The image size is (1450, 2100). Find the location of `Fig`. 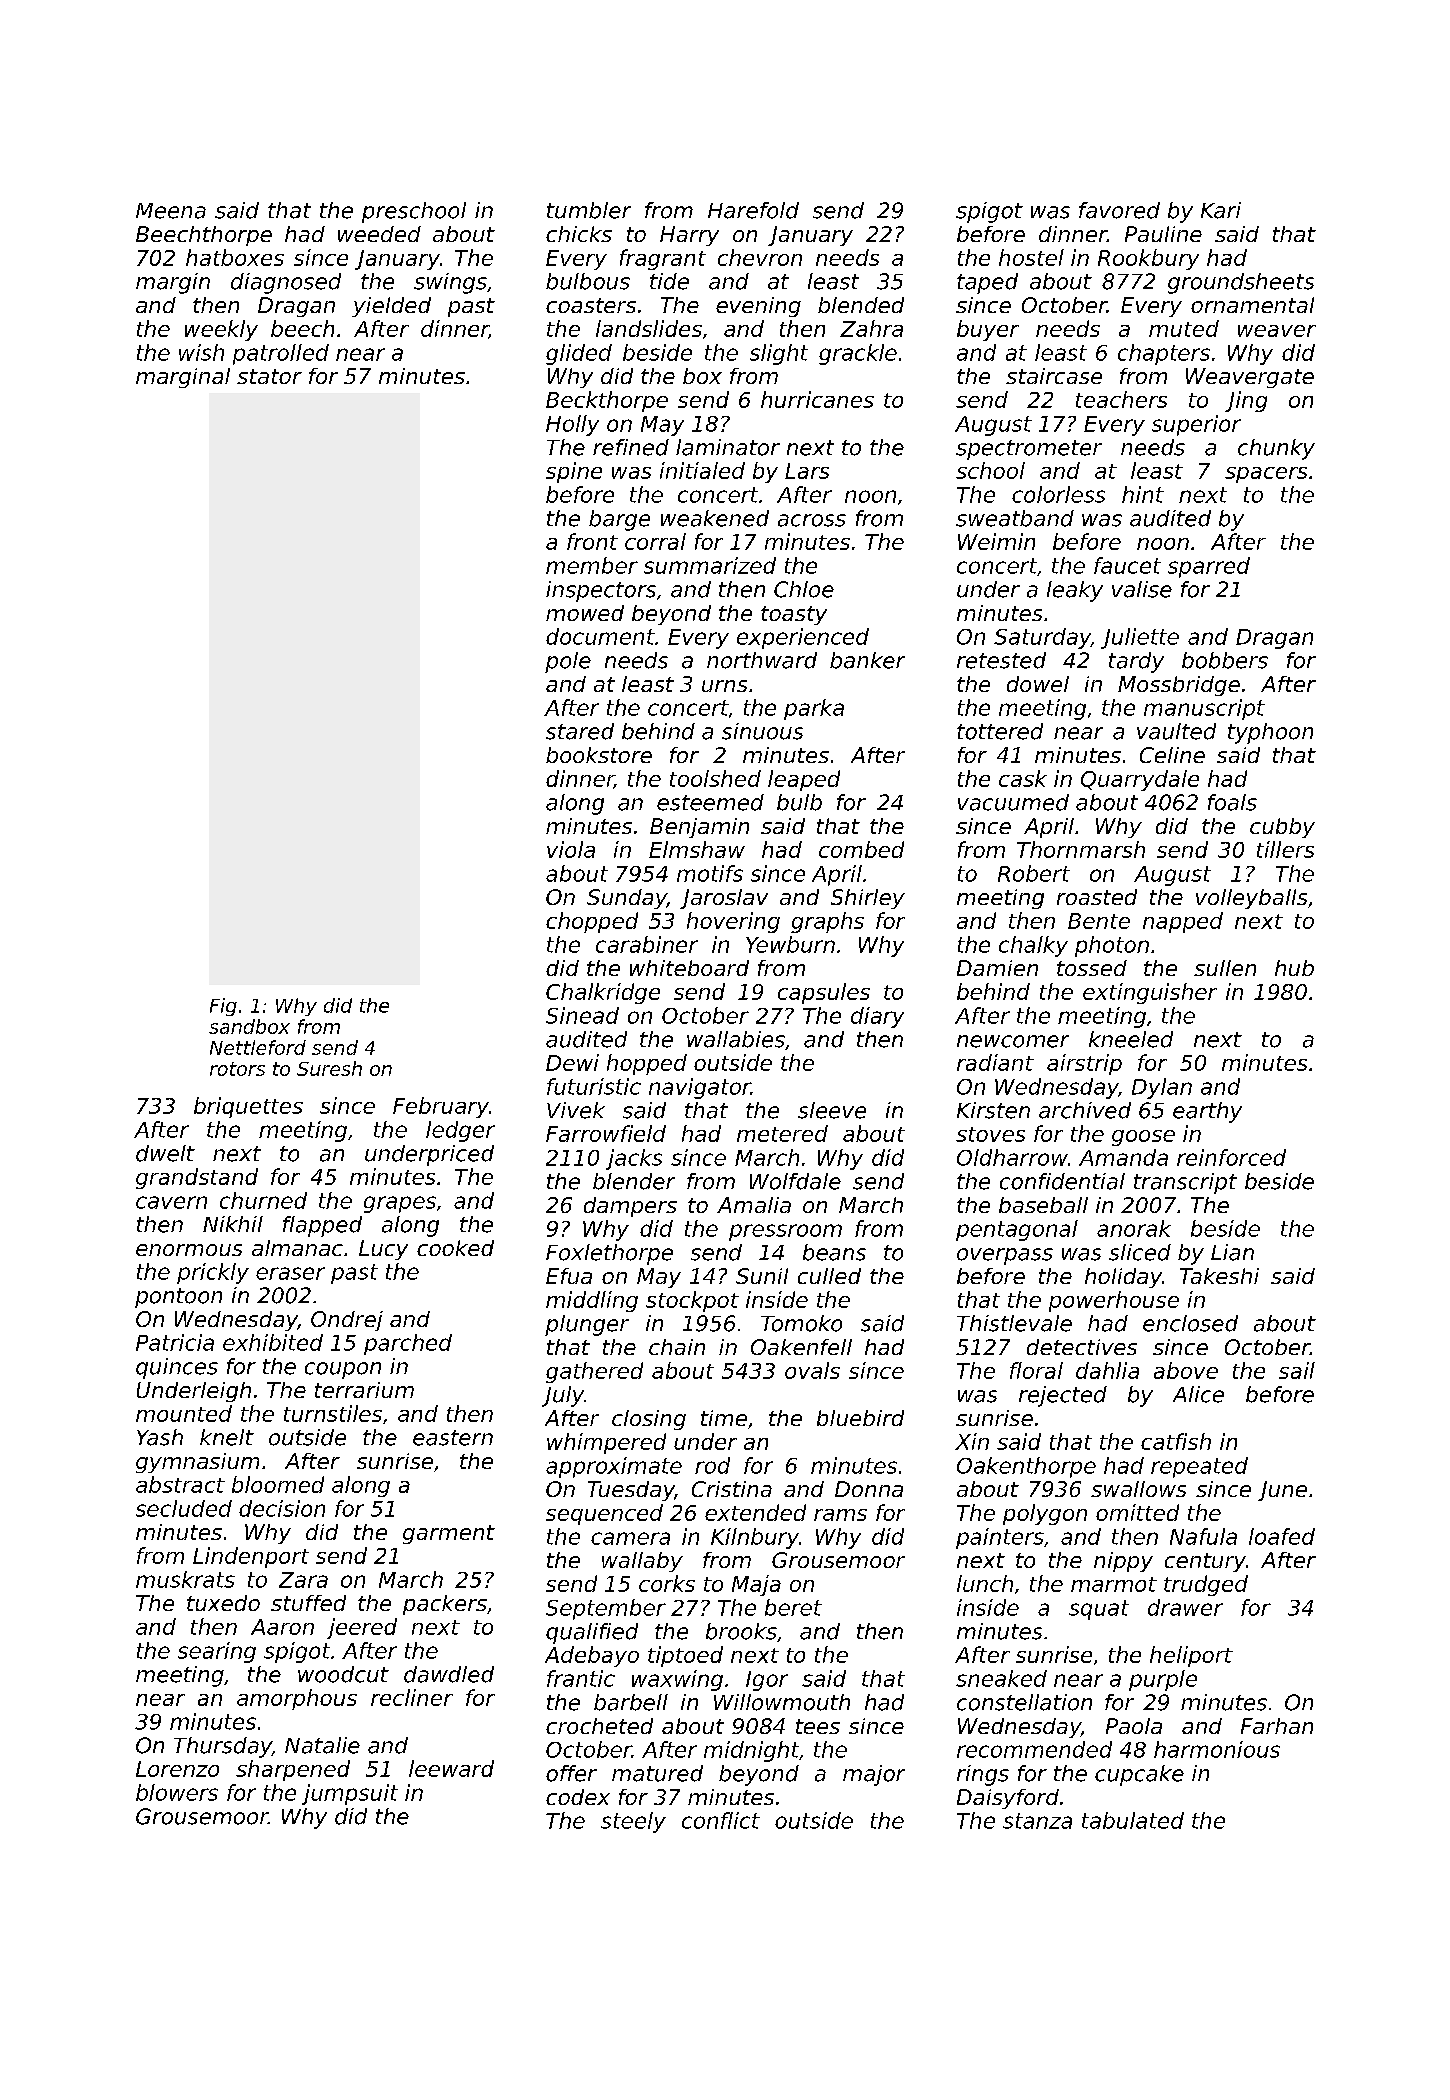

Fig is located at coordinates (223, 1007).
